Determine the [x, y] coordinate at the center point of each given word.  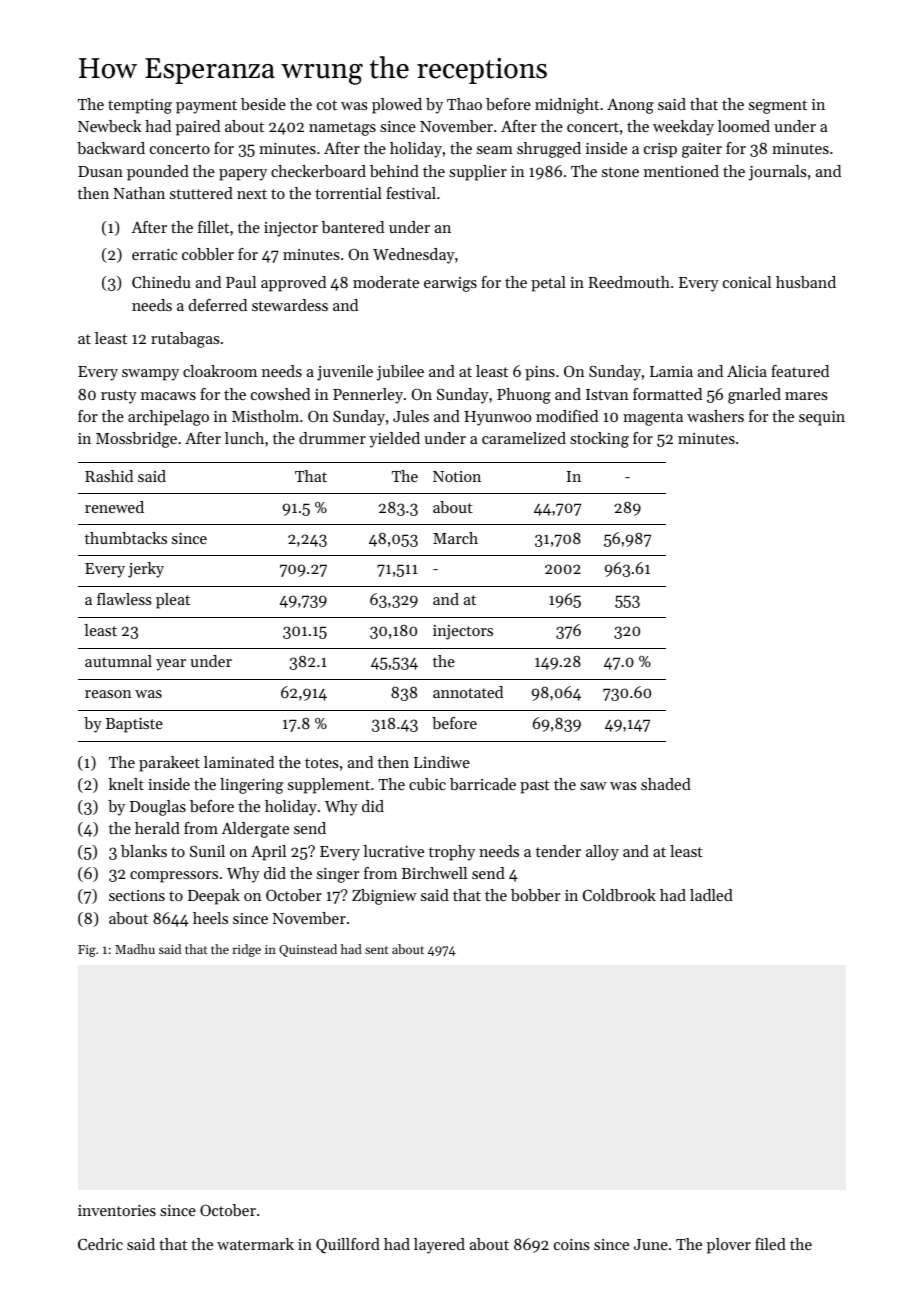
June [651, 1244]
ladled [711, 895]
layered [439, 1246]
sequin [822, 418]
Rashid [109, 476]
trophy [452, 853]
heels [210, 918]
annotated [468, 692]
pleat [173, 601]
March [455, 538]
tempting [140, 106]
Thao [464, 104]
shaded [666, 784]
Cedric [100, 1244]
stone [620, 172]
